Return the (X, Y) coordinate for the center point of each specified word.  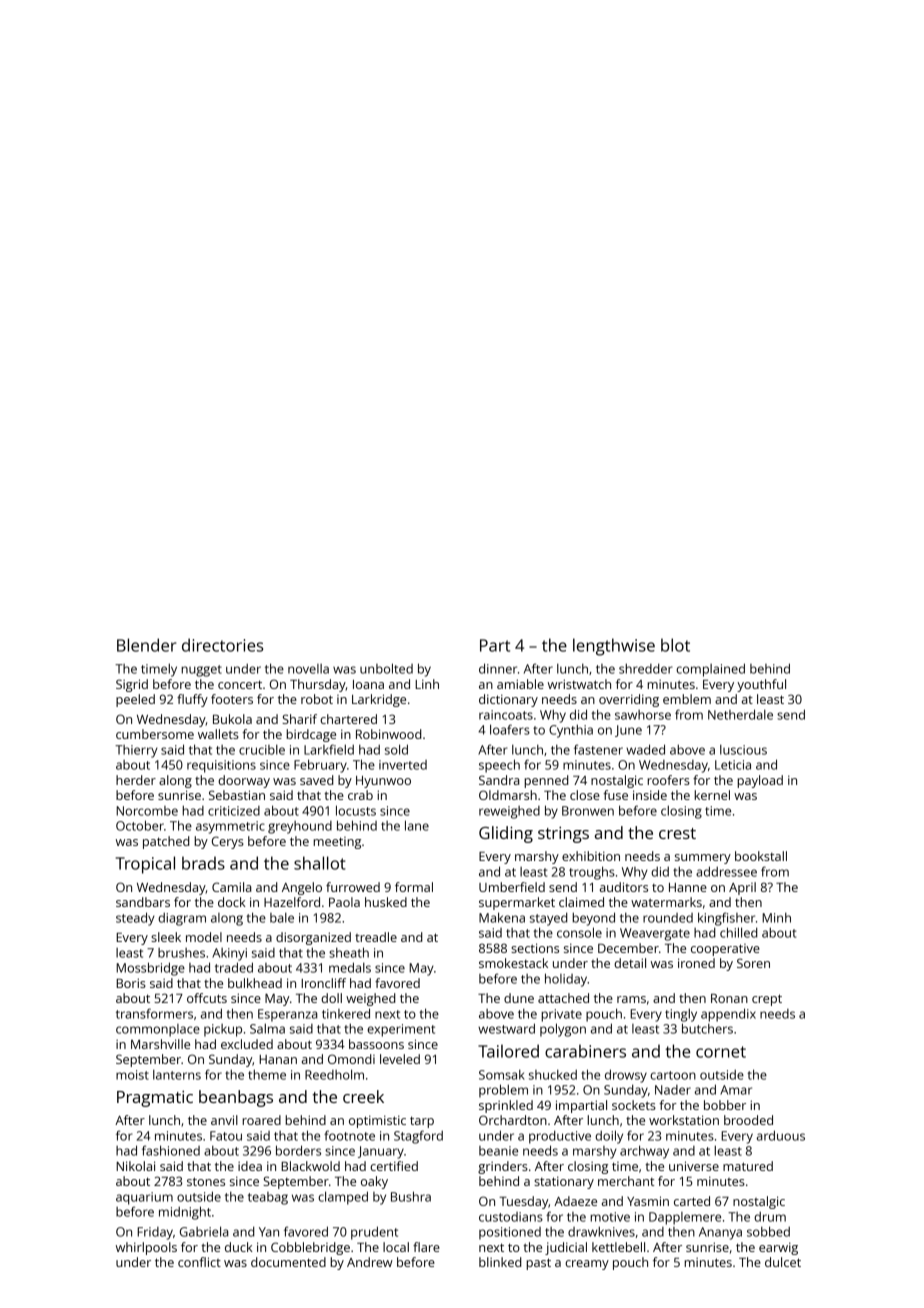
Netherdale (740, 714)
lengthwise (614, 647)
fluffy (192, 700)
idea (250, 1166)
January (381, 1152)
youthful (761, 685)
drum (770, 1217)
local (396, 1247)
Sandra (499, 780)
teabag (268, 1198)
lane (417, 825)
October (140, 825)
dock (232, 902)
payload (760, 781)
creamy (587, 1265)
